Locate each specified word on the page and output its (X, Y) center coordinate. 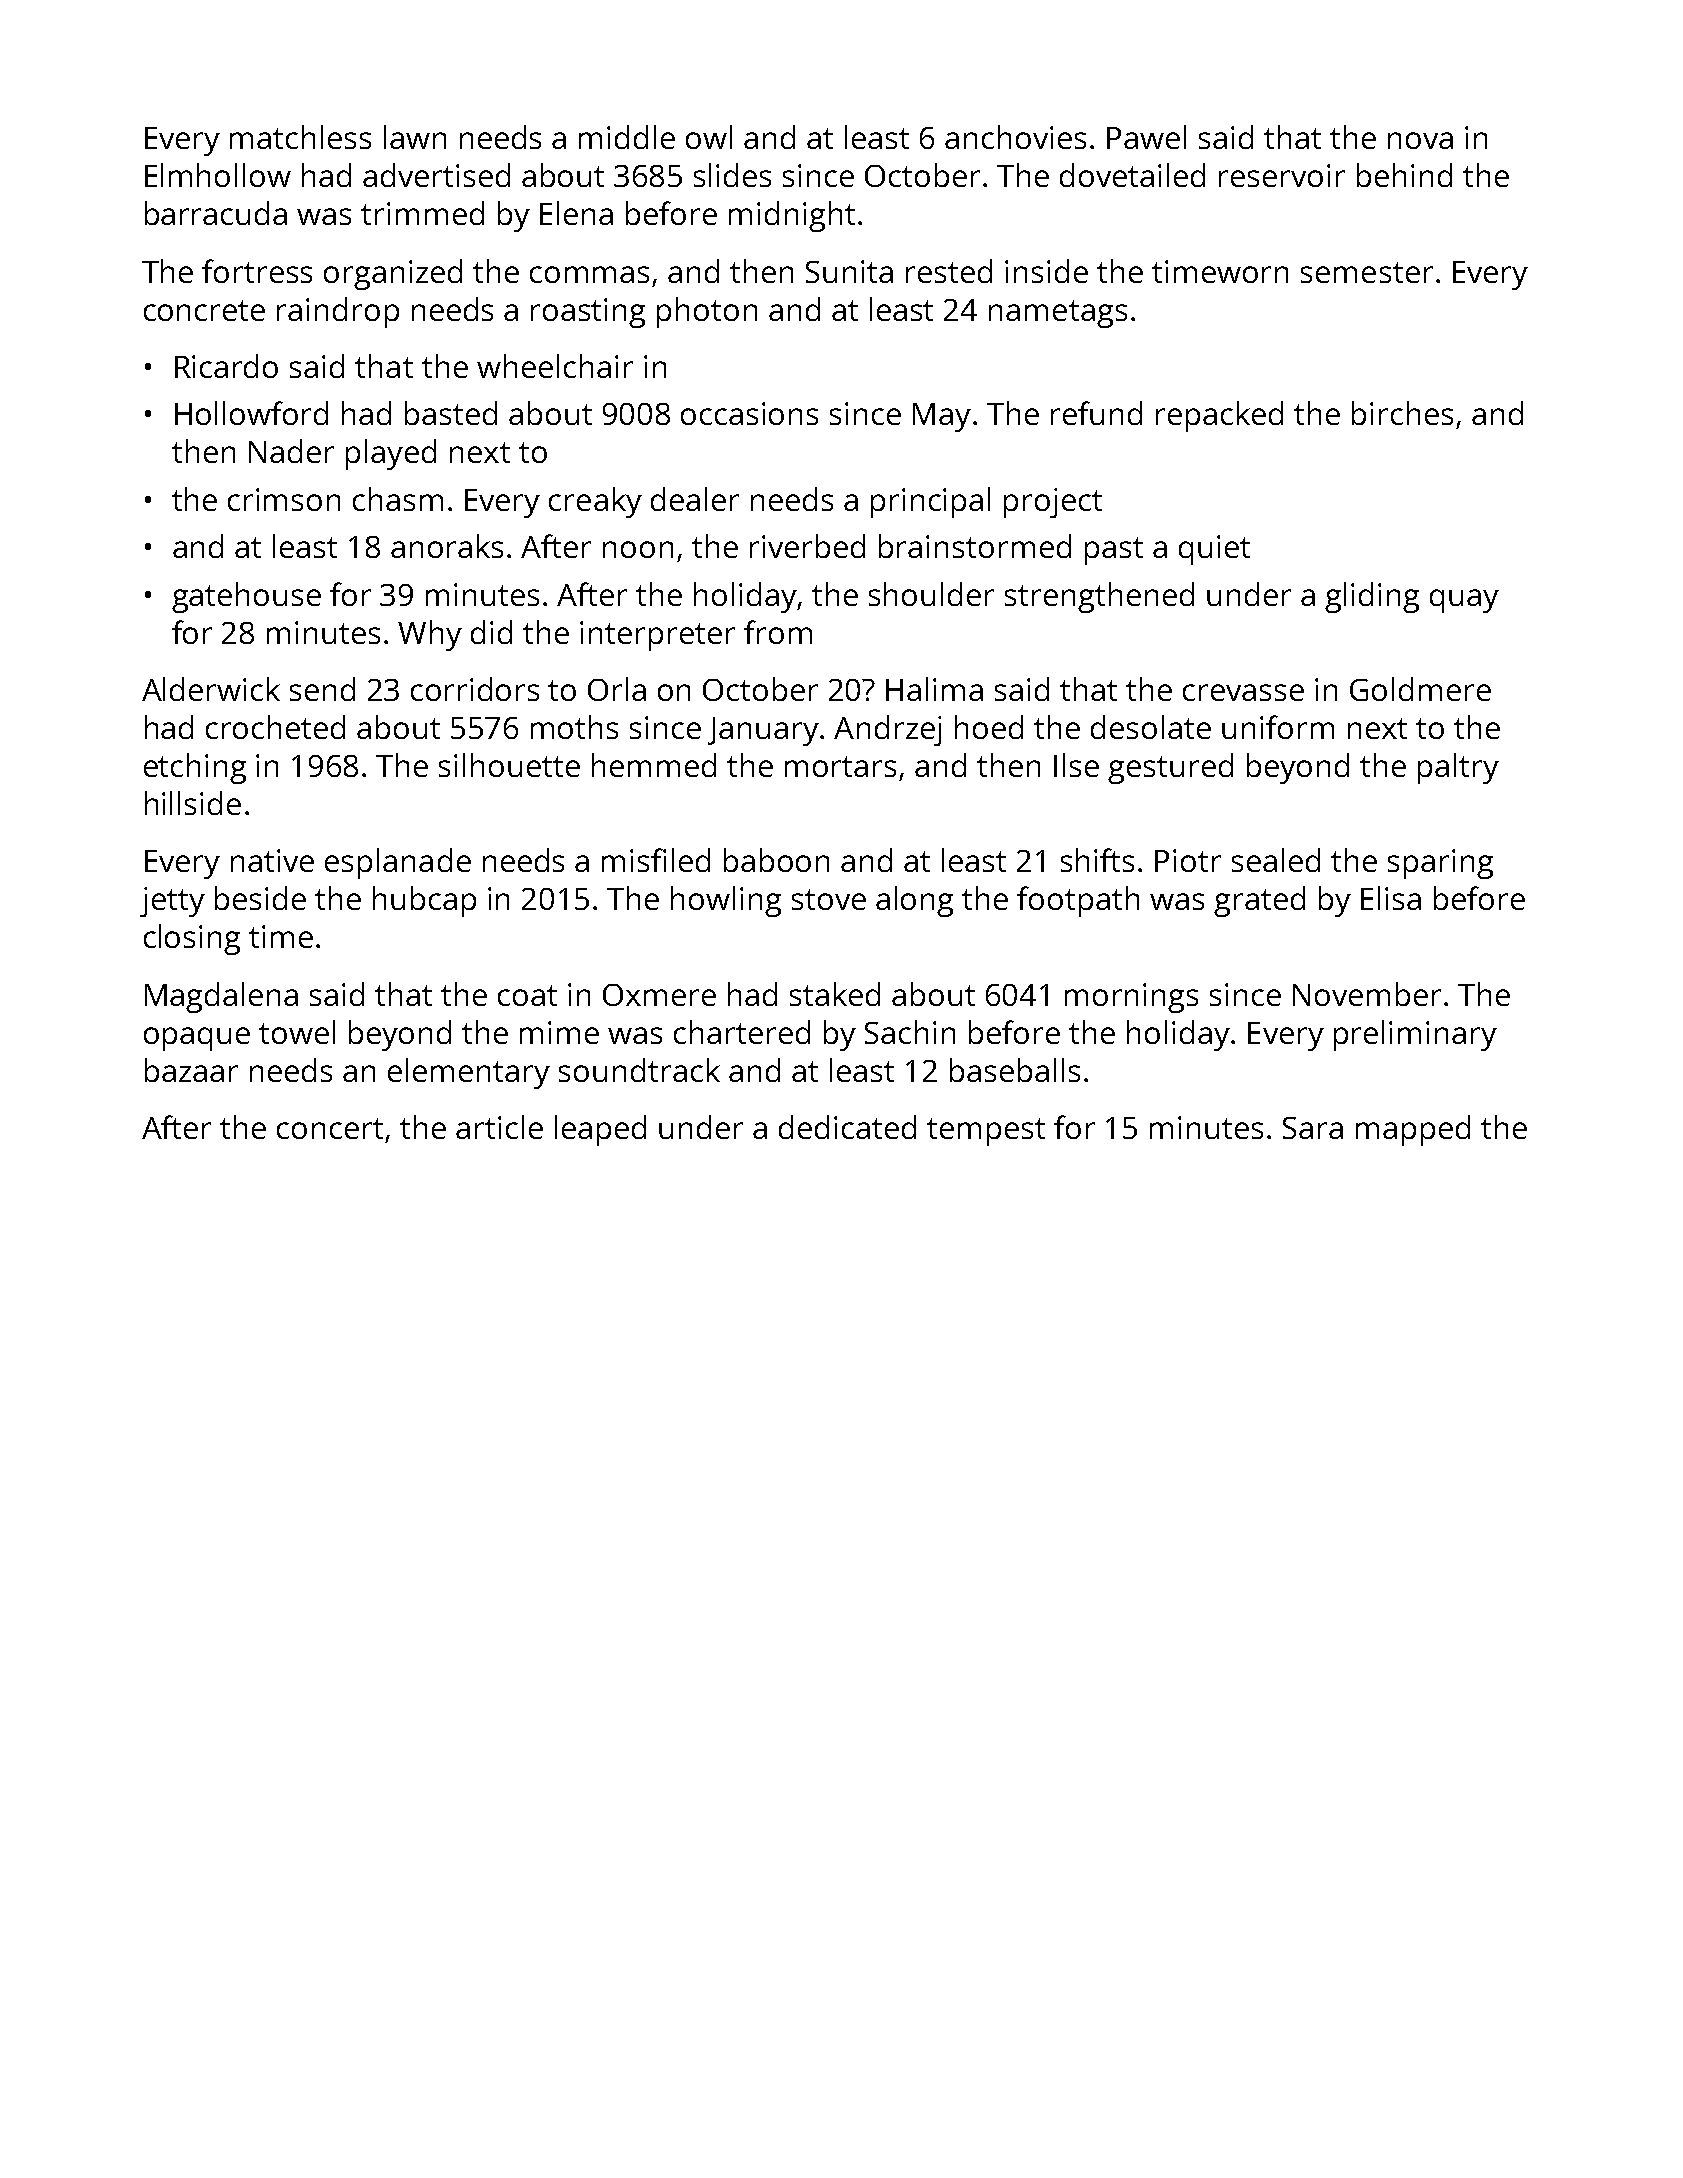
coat (527, 995)
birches (1402, 413)
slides (732, 175)
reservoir (1282, 175)
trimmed (422, 213)
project (1053, 503)
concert (330, 1128)
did (491, 632)
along (914, 901)
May (942, 417)
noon (638, 549)
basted (451, 413)
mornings (1131, 998)
